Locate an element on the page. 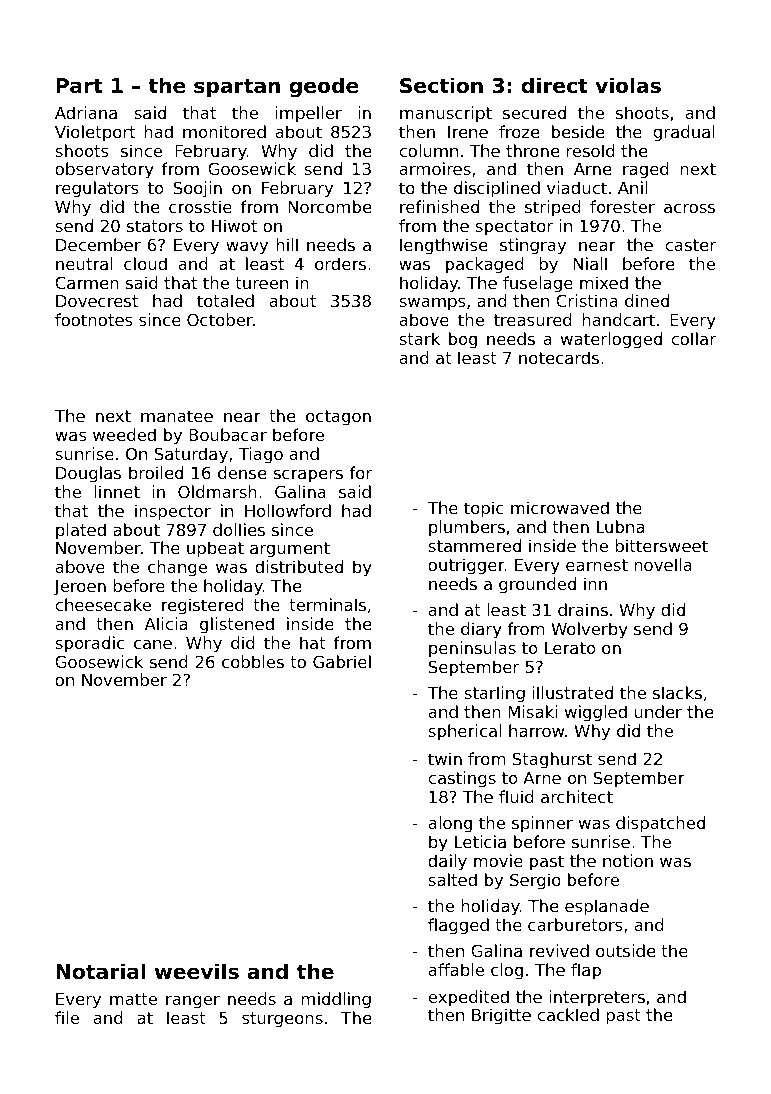 The width and height of the page is (771, 1094). violas is located at coordinates (628, 85).
